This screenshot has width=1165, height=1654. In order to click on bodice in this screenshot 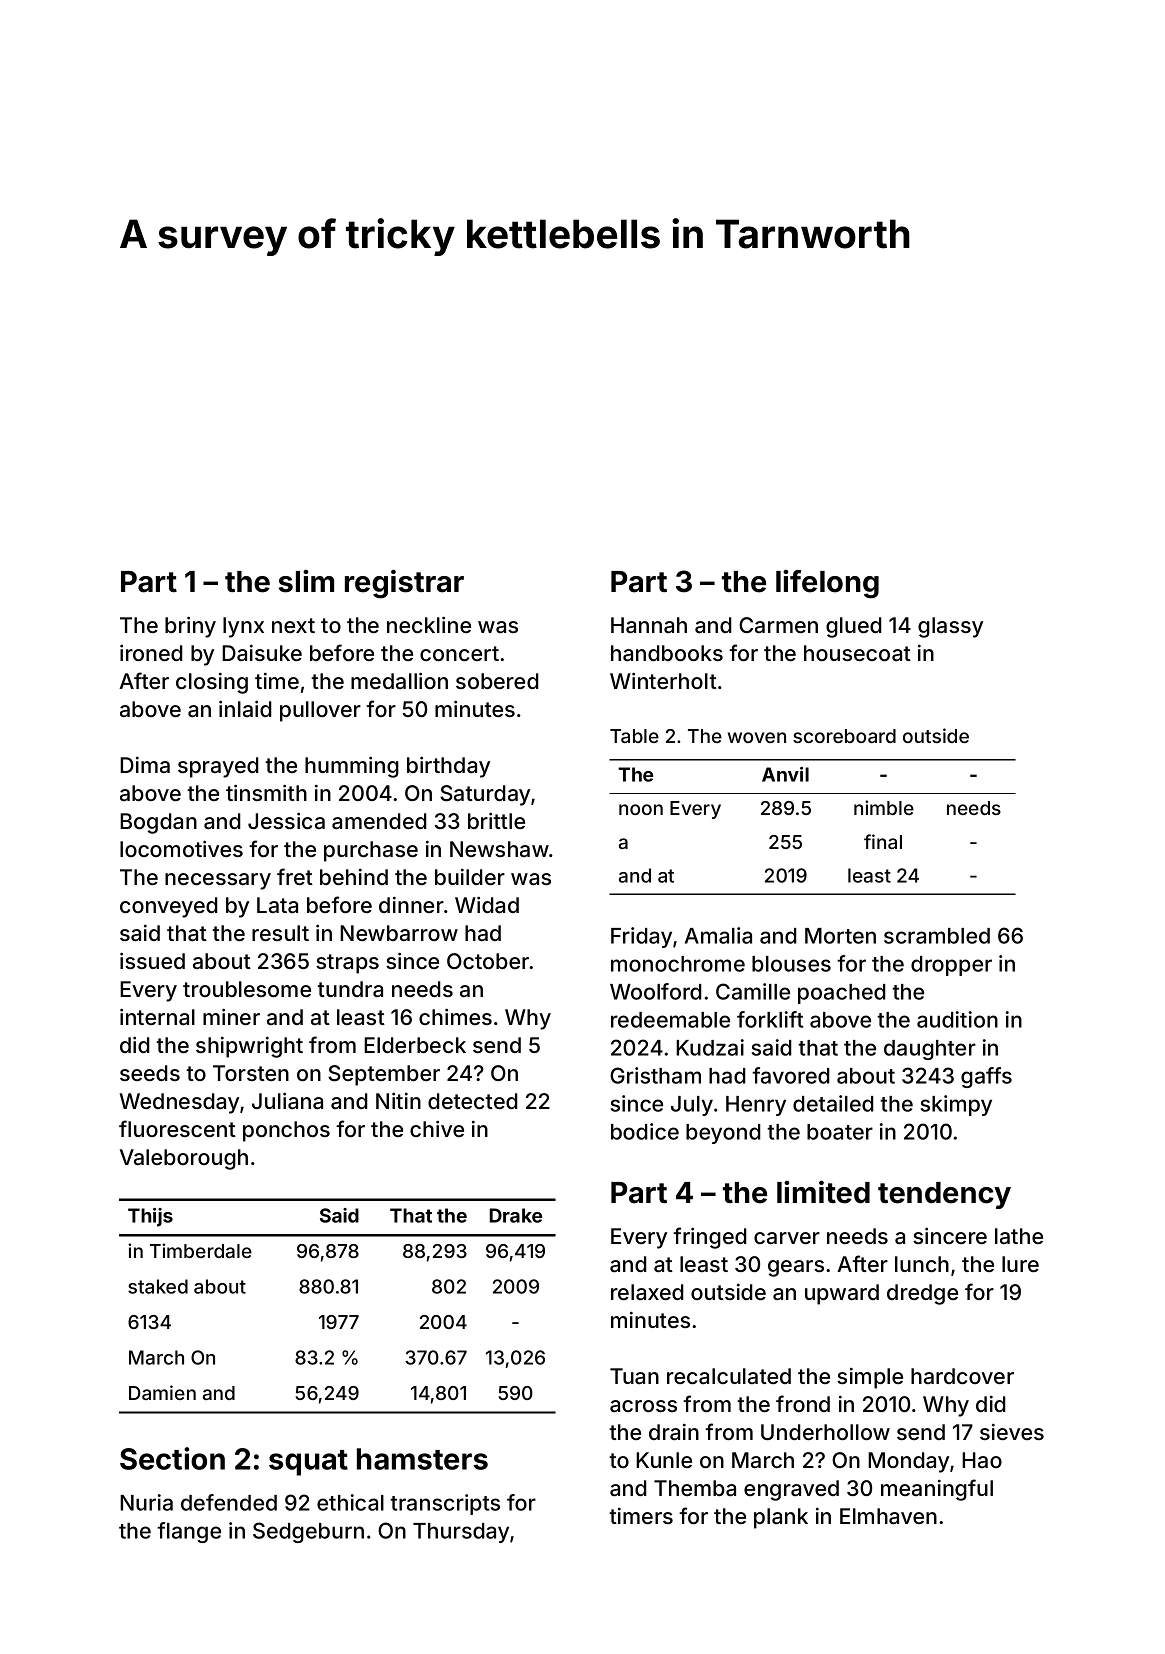, I will do `click(645, 1131)`.
